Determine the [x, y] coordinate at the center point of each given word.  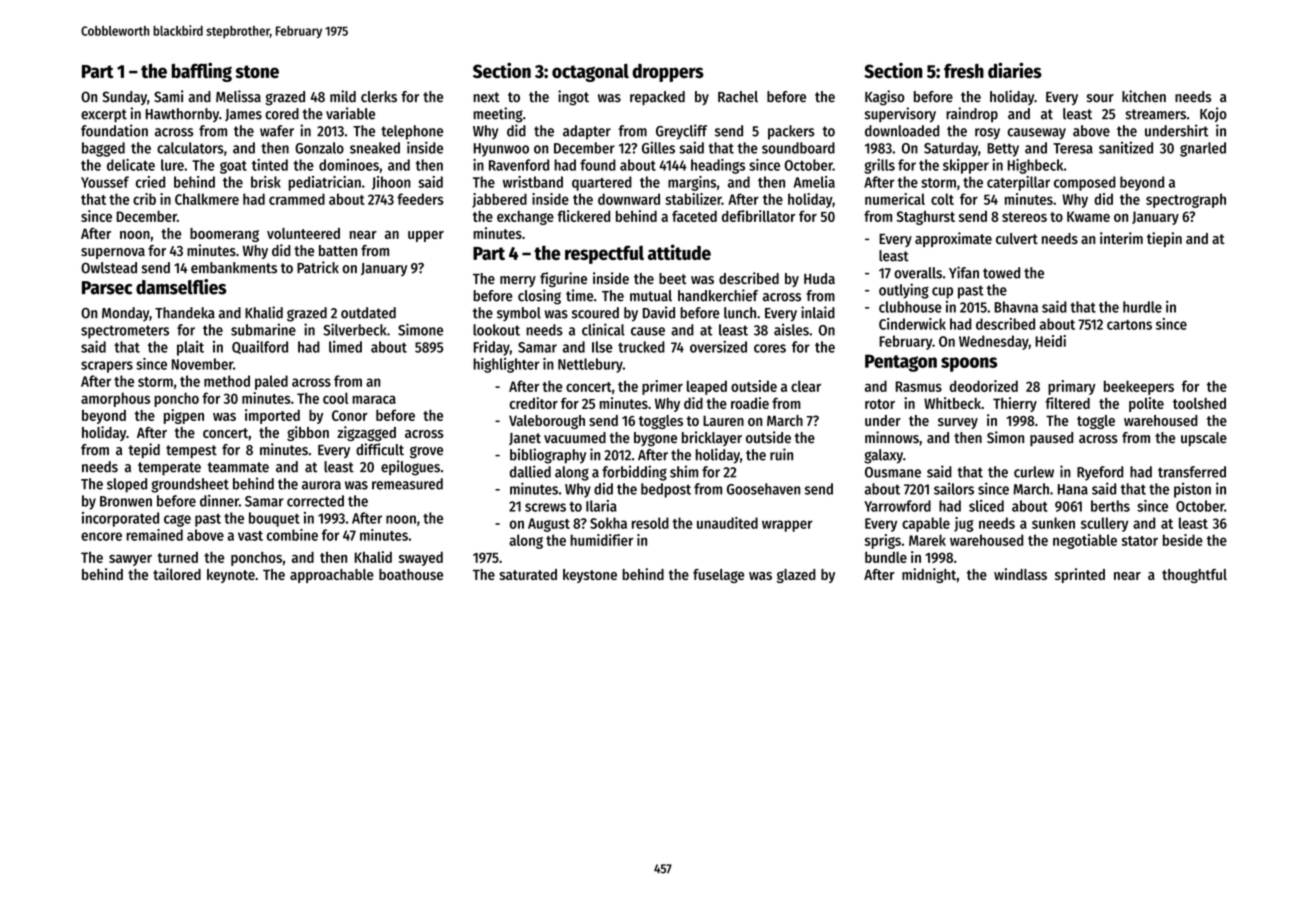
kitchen [1144, 96]
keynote [231, 576]
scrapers [107, 367]
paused [1051, 439]
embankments [234, 268]
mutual [651, 296]
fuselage [718, 576]
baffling [202, 72]
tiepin [1164, 239]
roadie [750, 403]
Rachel [738, 97]
